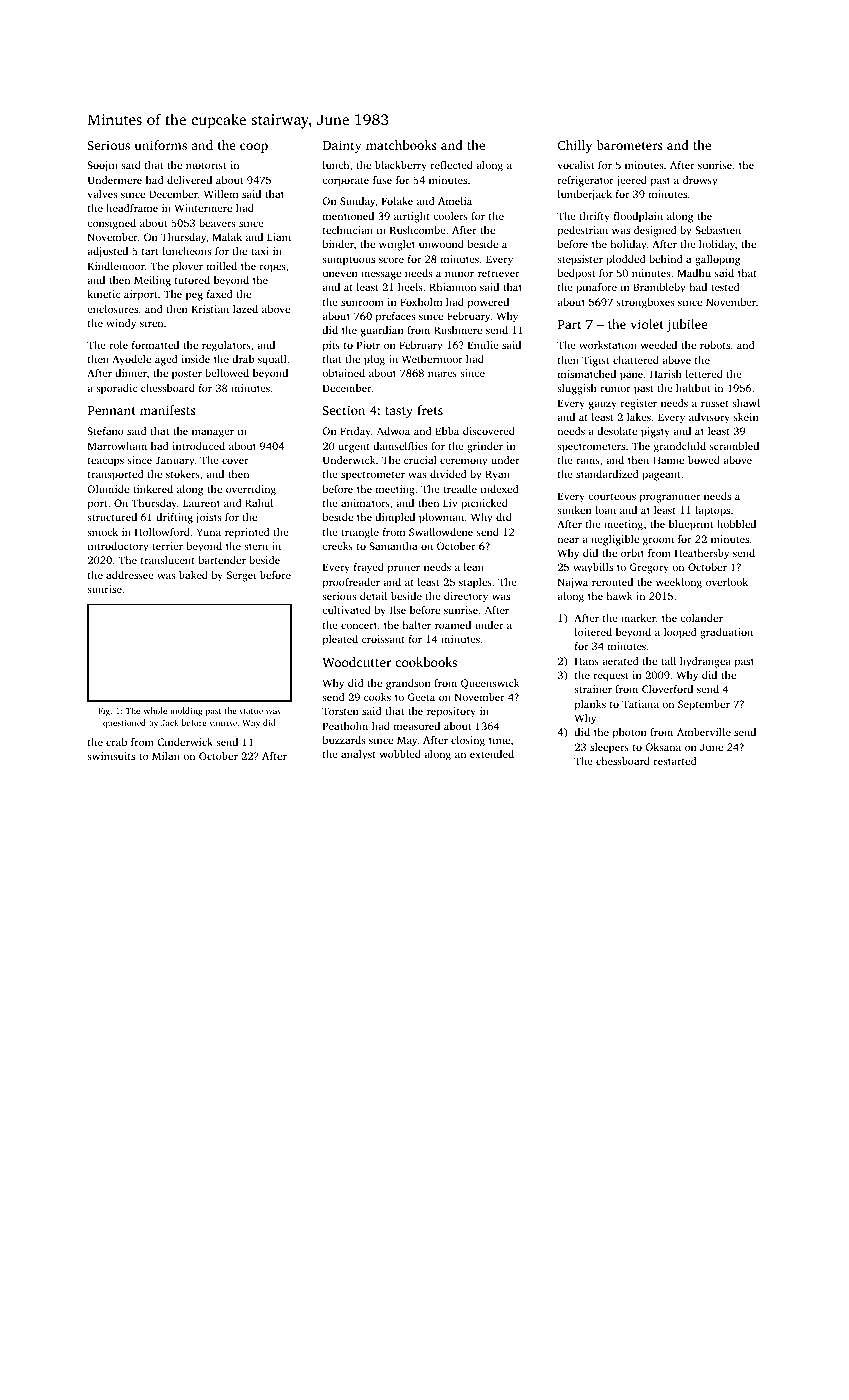 Image resolution: width=849 pixels, height=1400 pixels. Describe the element at coordinates (198, 446) in the document. I see `introduced` at that location.
